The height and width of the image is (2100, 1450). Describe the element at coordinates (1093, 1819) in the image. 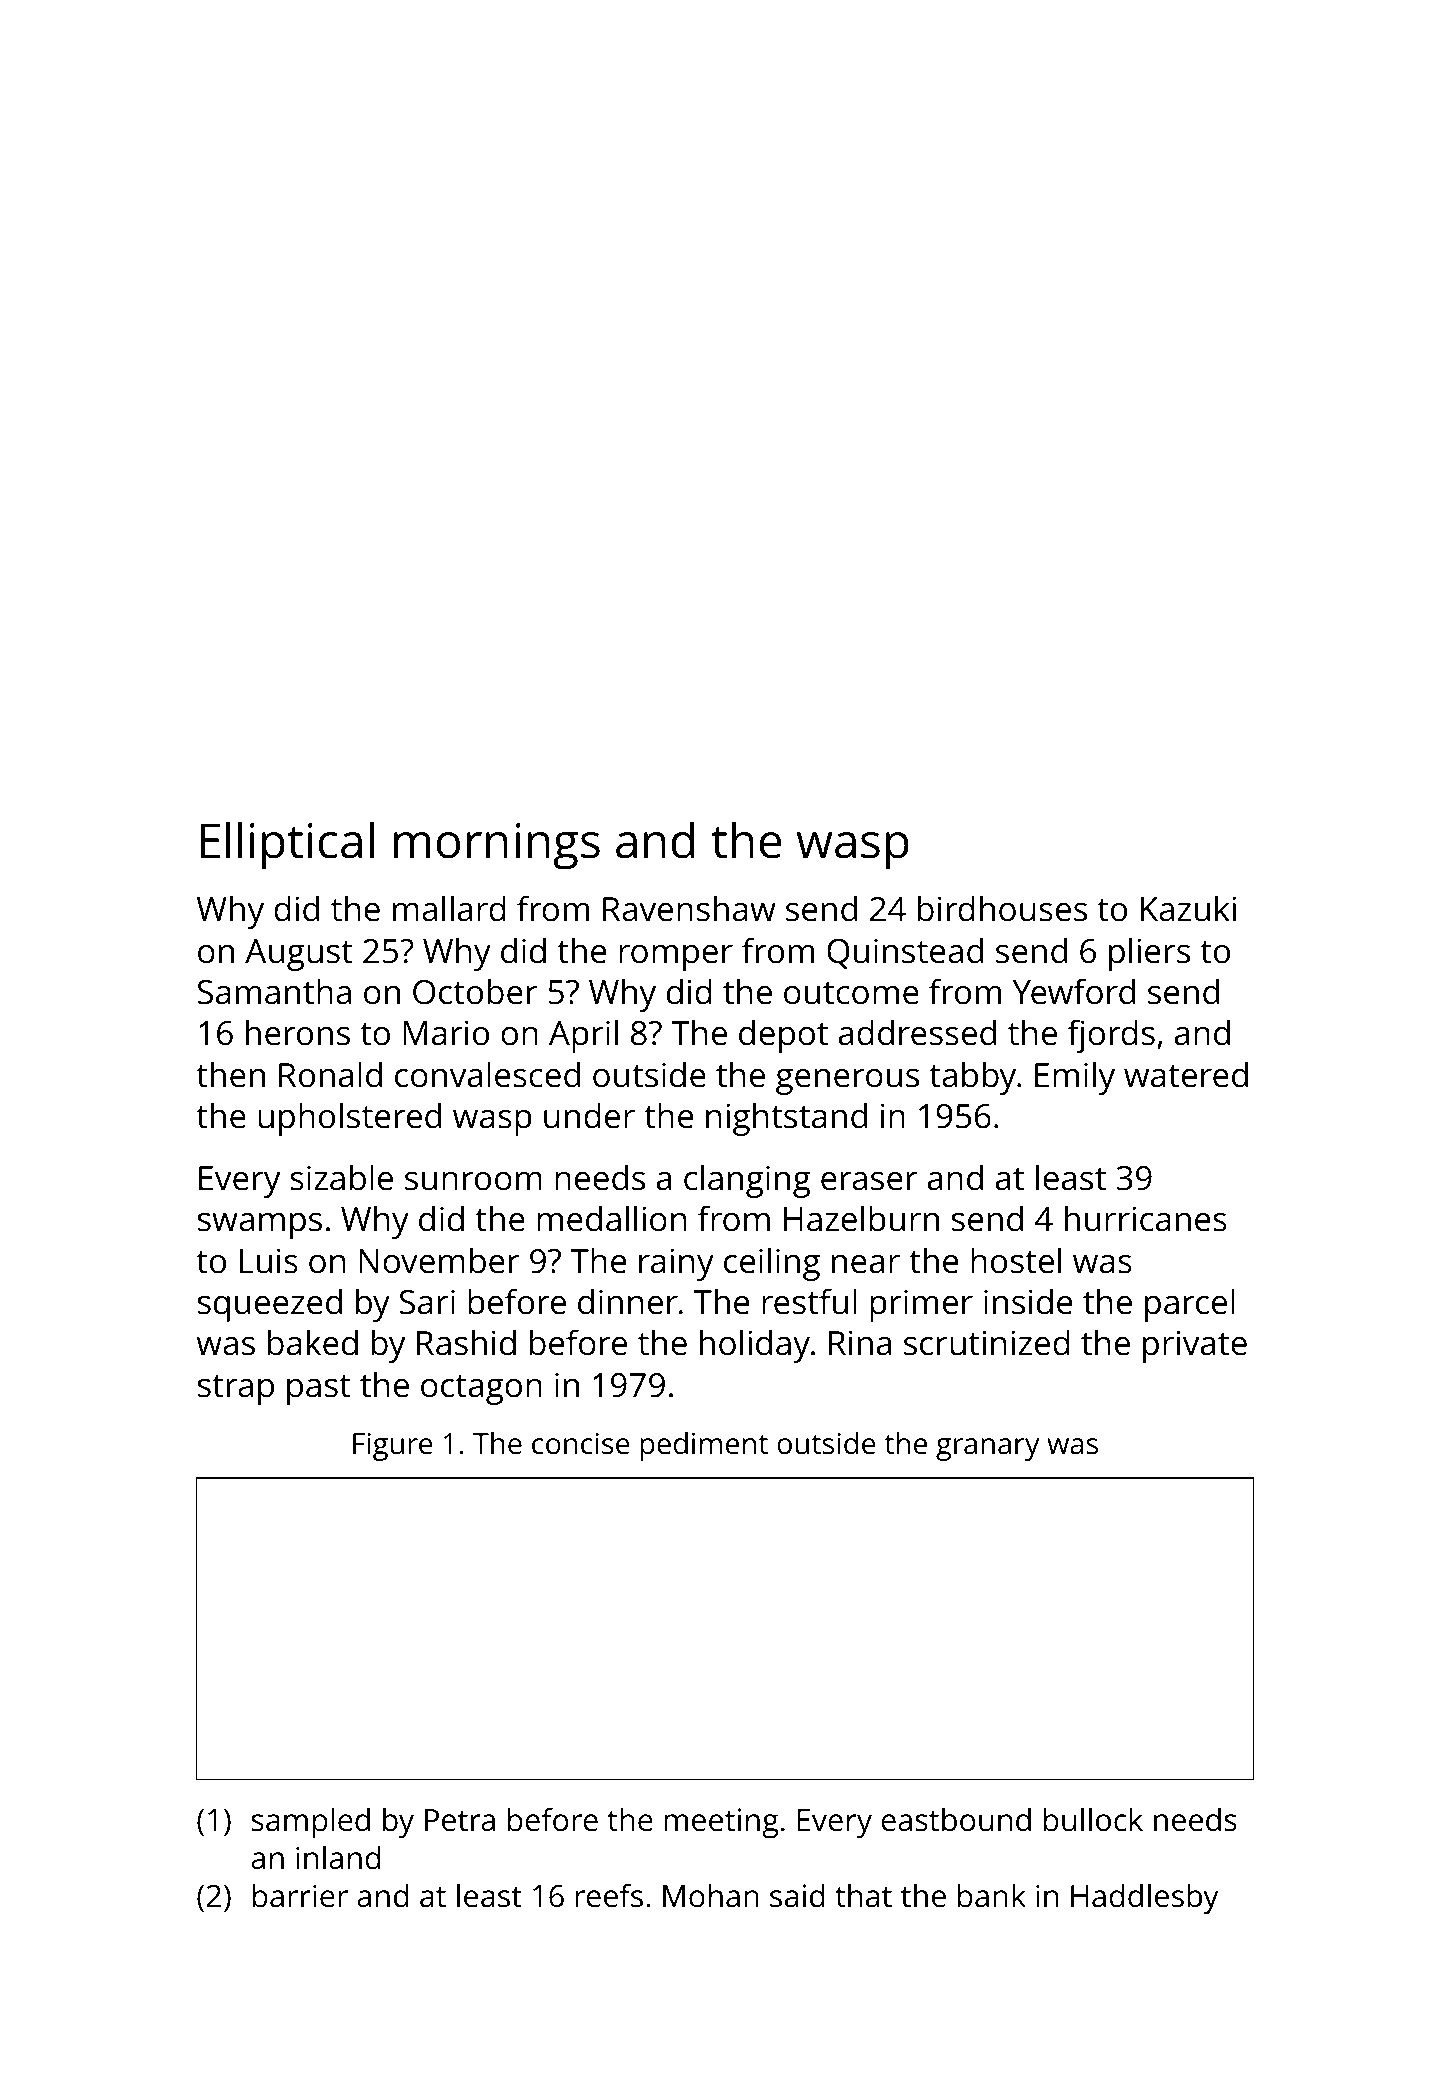

I see `bullock` at that location.
